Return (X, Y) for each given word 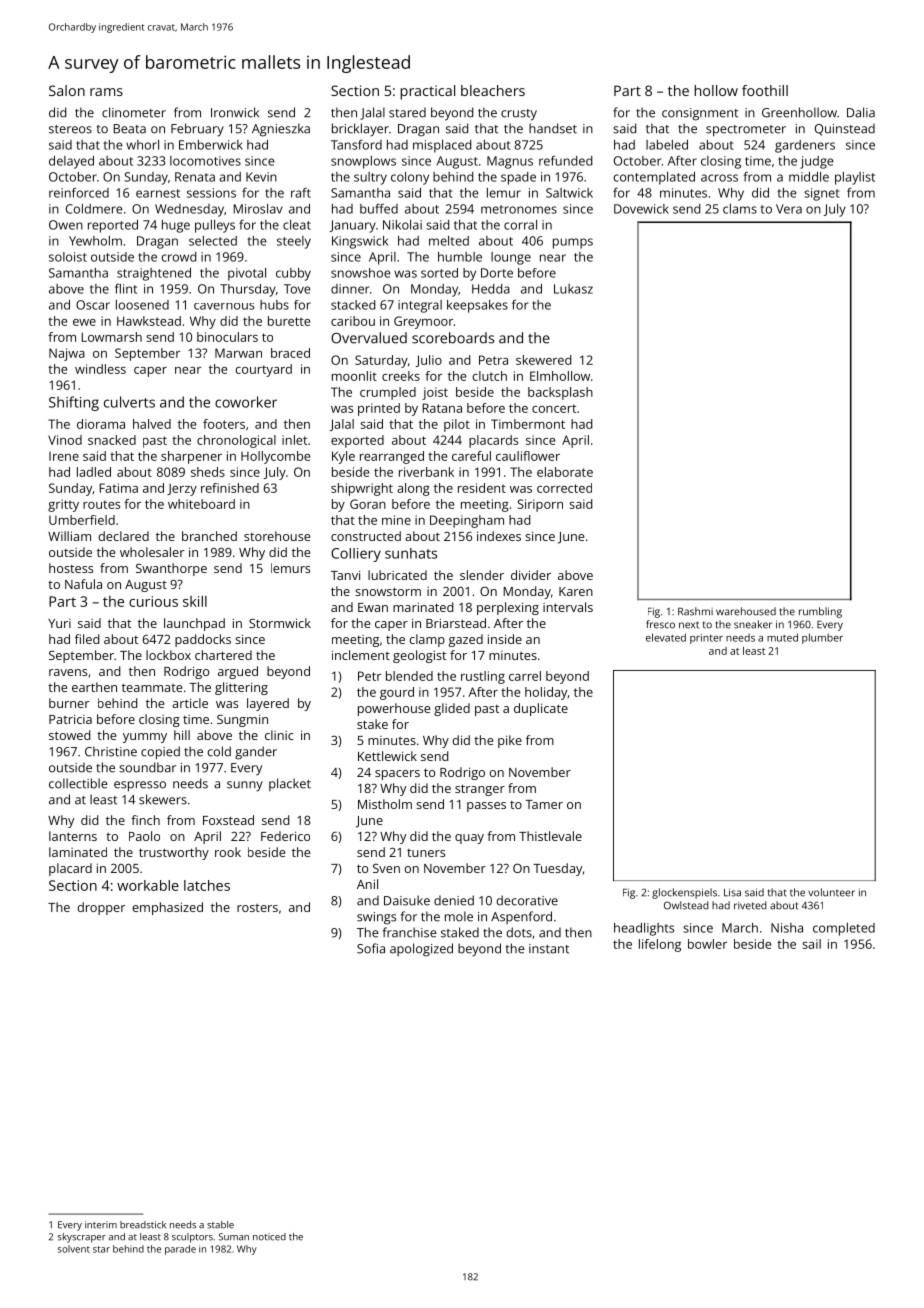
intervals (568, 607)
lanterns (73, 836)
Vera (789, 209)
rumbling (820, 612)
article (190, 703)
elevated (666, 637)
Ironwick (235, 112)
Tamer (544, 804)
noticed (269, 1237)
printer (706, 639)
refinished (230, 488)
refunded (565, 160)
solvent (74, 1249)
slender (482, 575)
